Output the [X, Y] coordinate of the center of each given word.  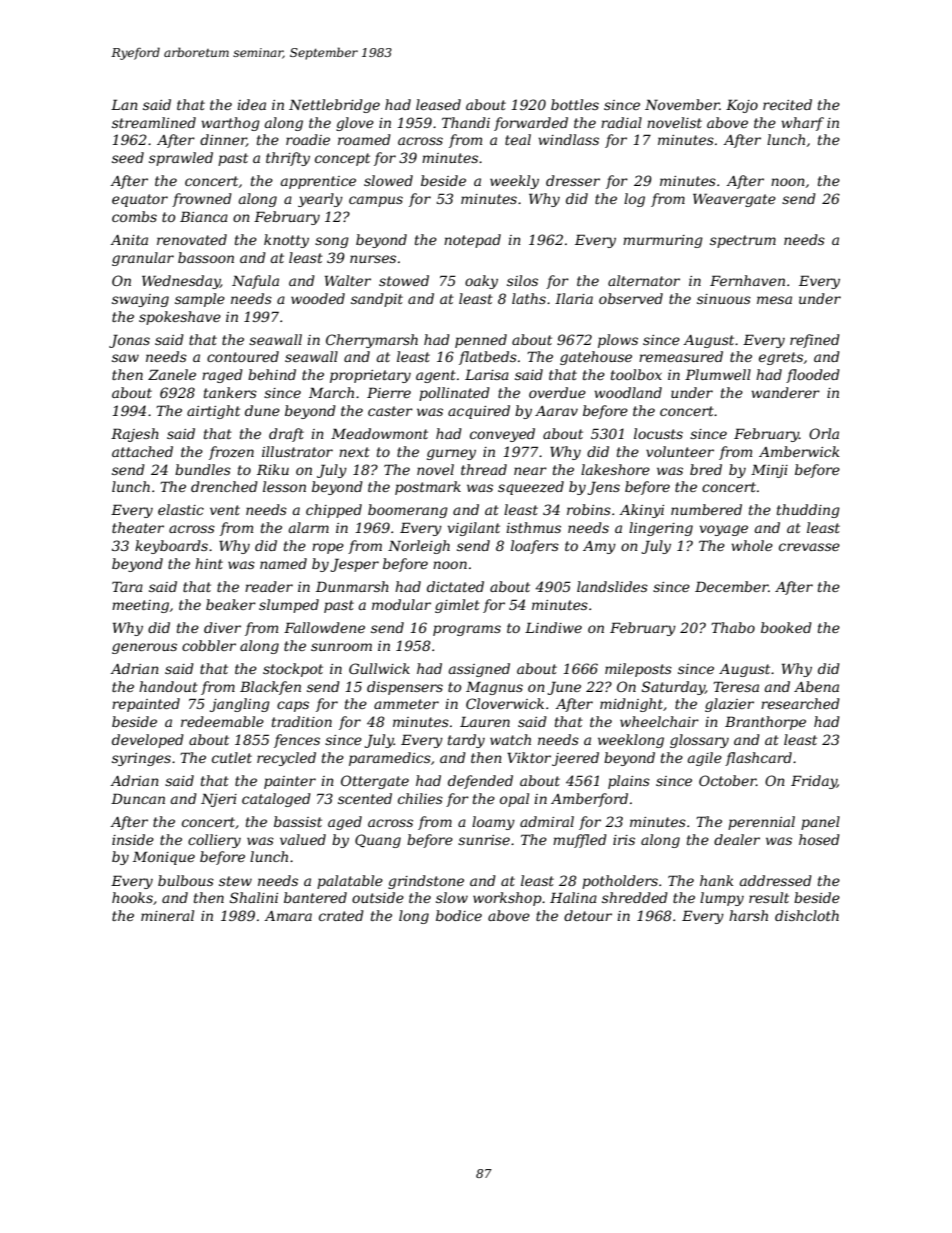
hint [209, 563]
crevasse [809, 547]
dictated [455, 586]
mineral [167, 915]
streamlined [154, 122]
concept [342, 159]
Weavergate [734, 200]
